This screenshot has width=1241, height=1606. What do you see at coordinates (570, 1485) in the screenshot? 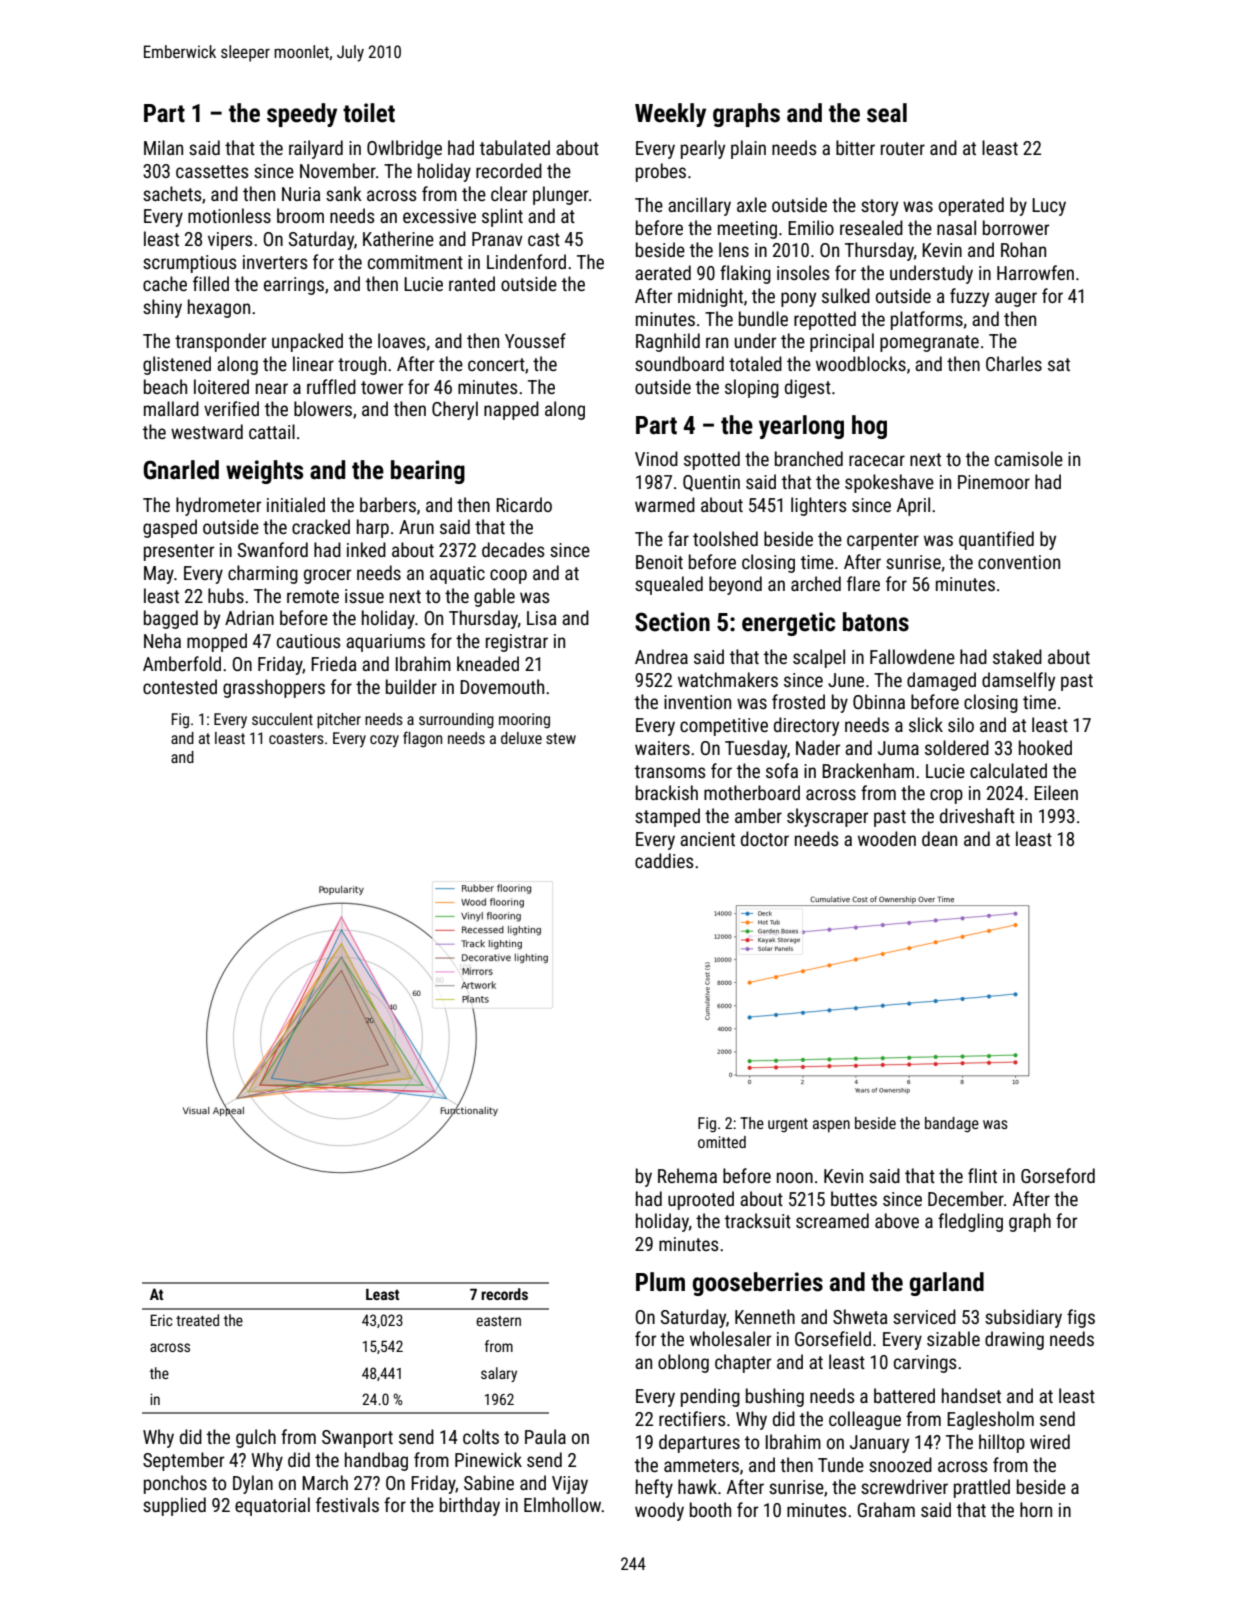
I see `Vijay` at bounding box center [570, 1485].
